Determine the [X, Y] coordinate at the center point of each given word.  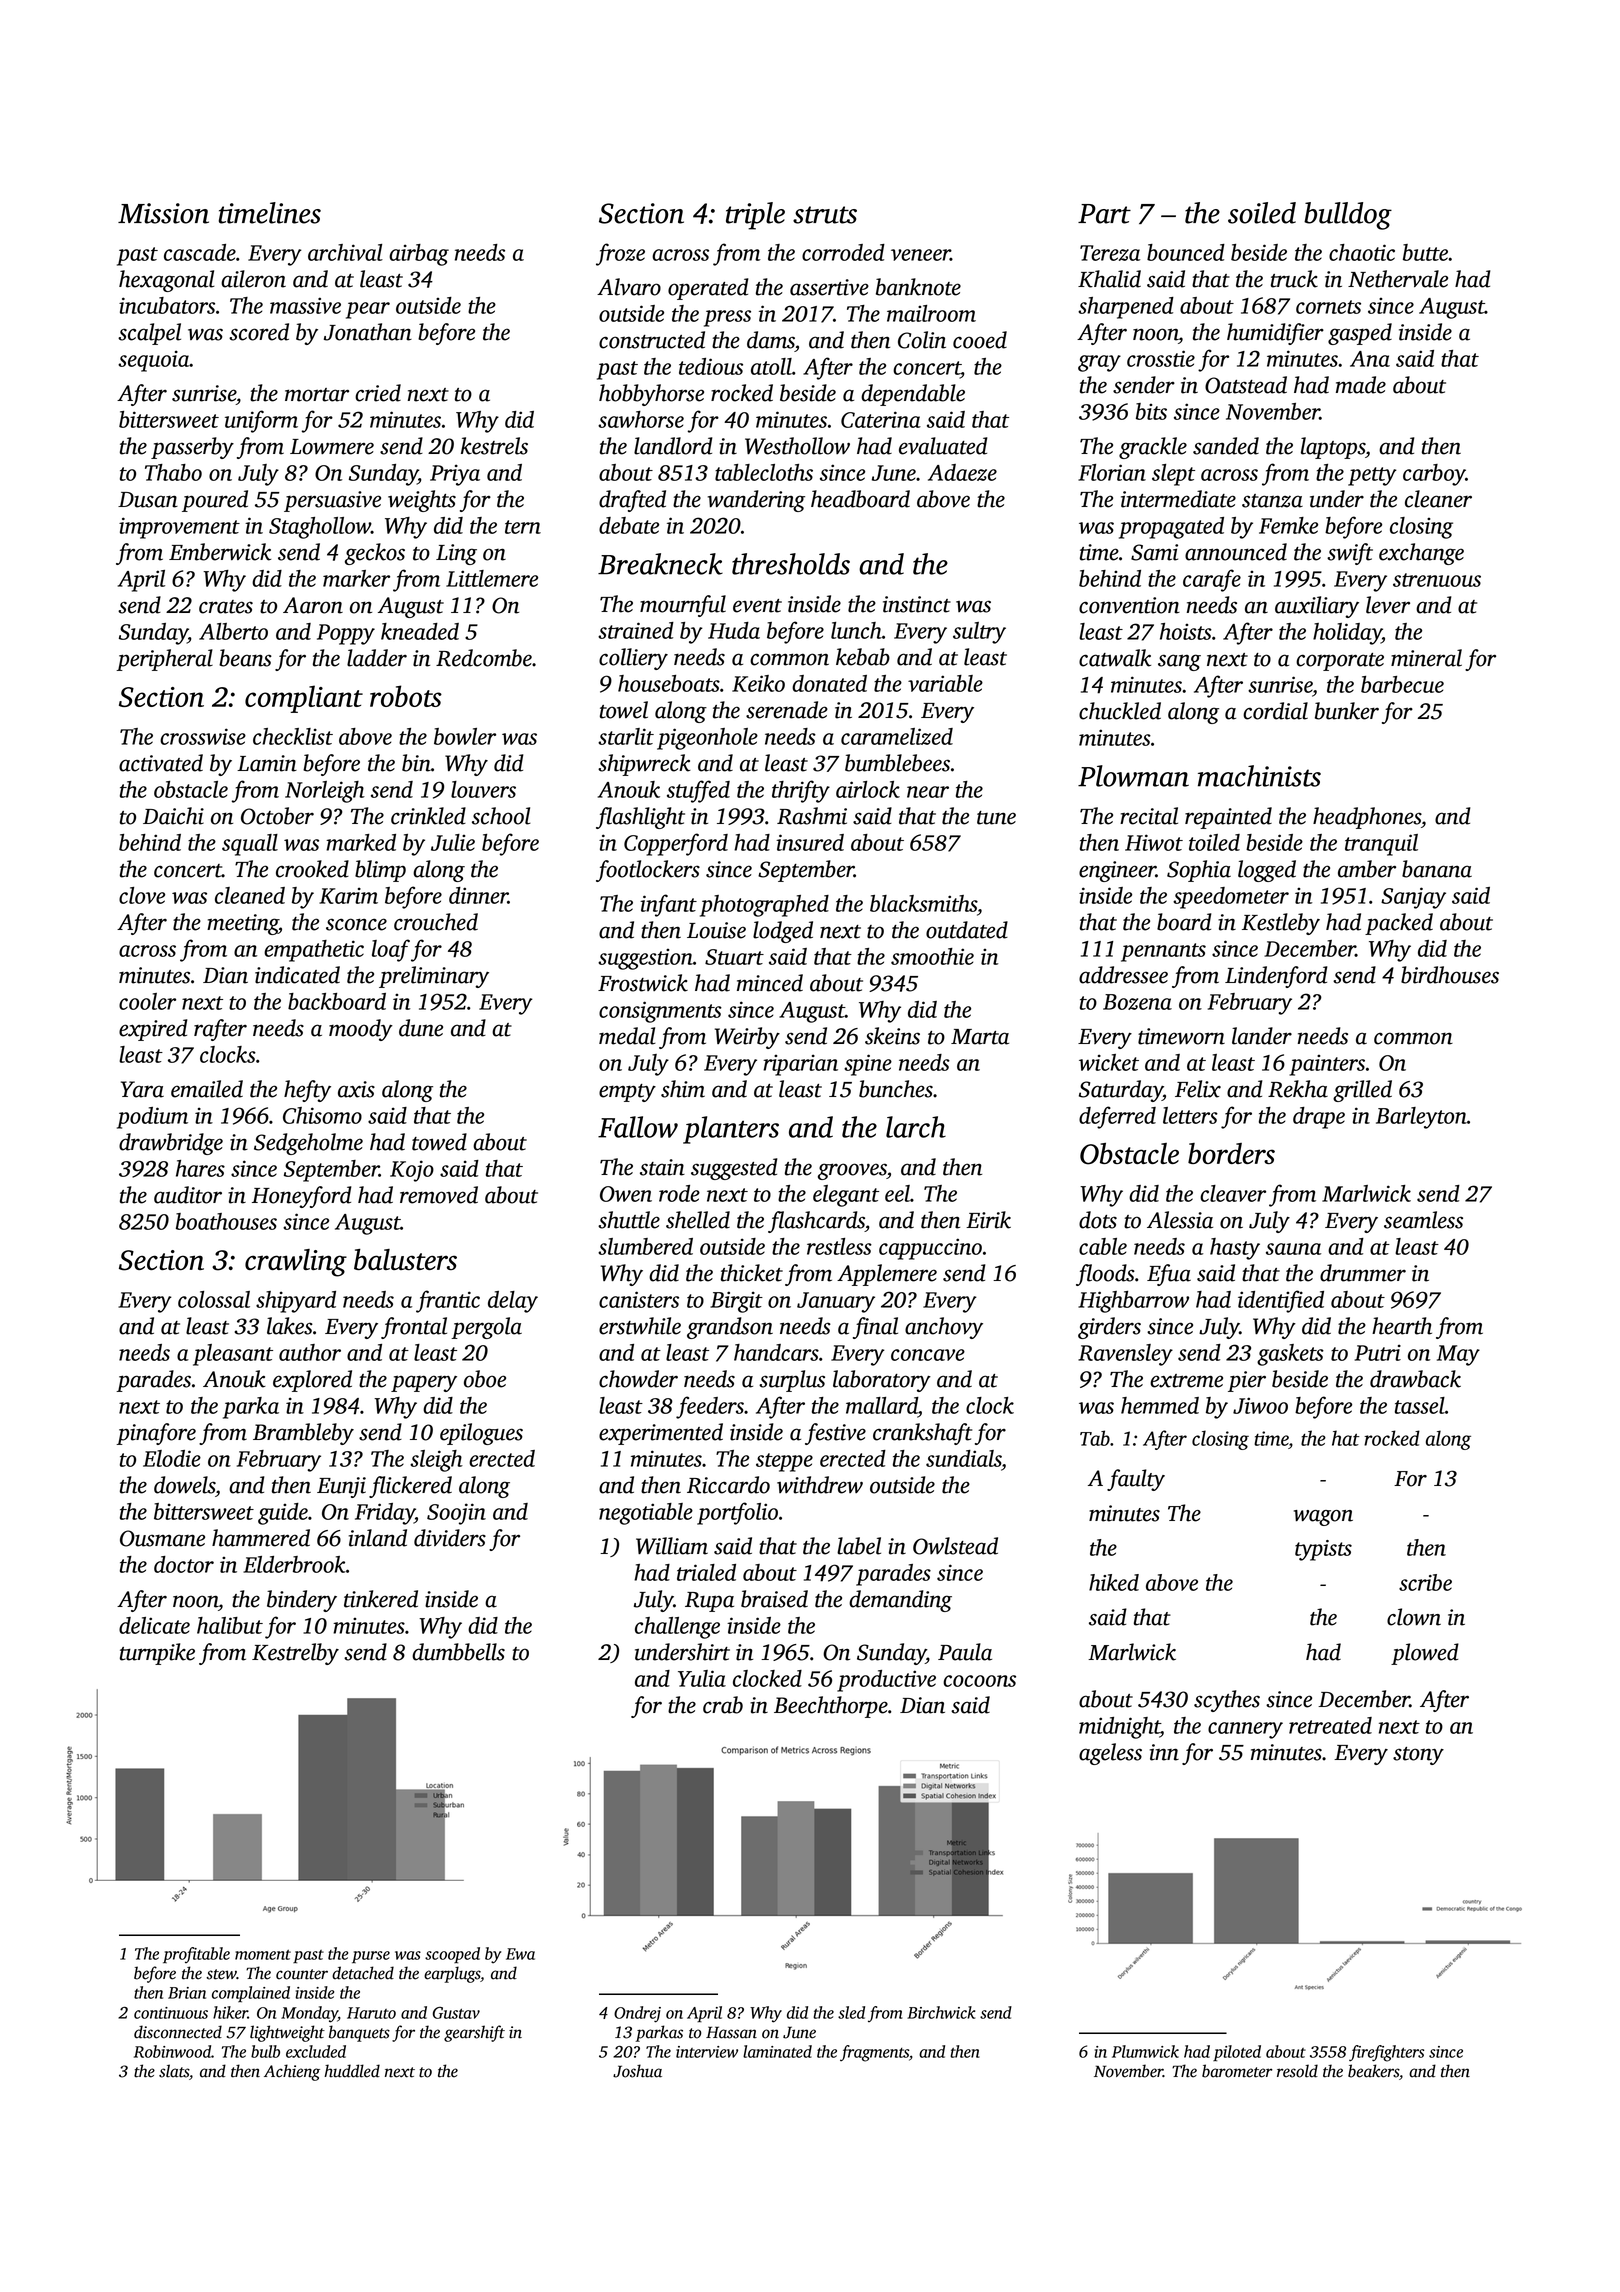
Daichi [173, 816]
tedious [711, 366]
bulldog [1348, 216]
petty [1372, 476]
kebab [863, 657]
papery [424, 1383]
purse [371, 1957]
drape [1319, 1118]
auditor [188, 1195]
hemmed [1160, 1405]
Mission [163, 213]
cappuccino [930, 1249]
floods [1105, 1275]
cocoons [979, 1681]
